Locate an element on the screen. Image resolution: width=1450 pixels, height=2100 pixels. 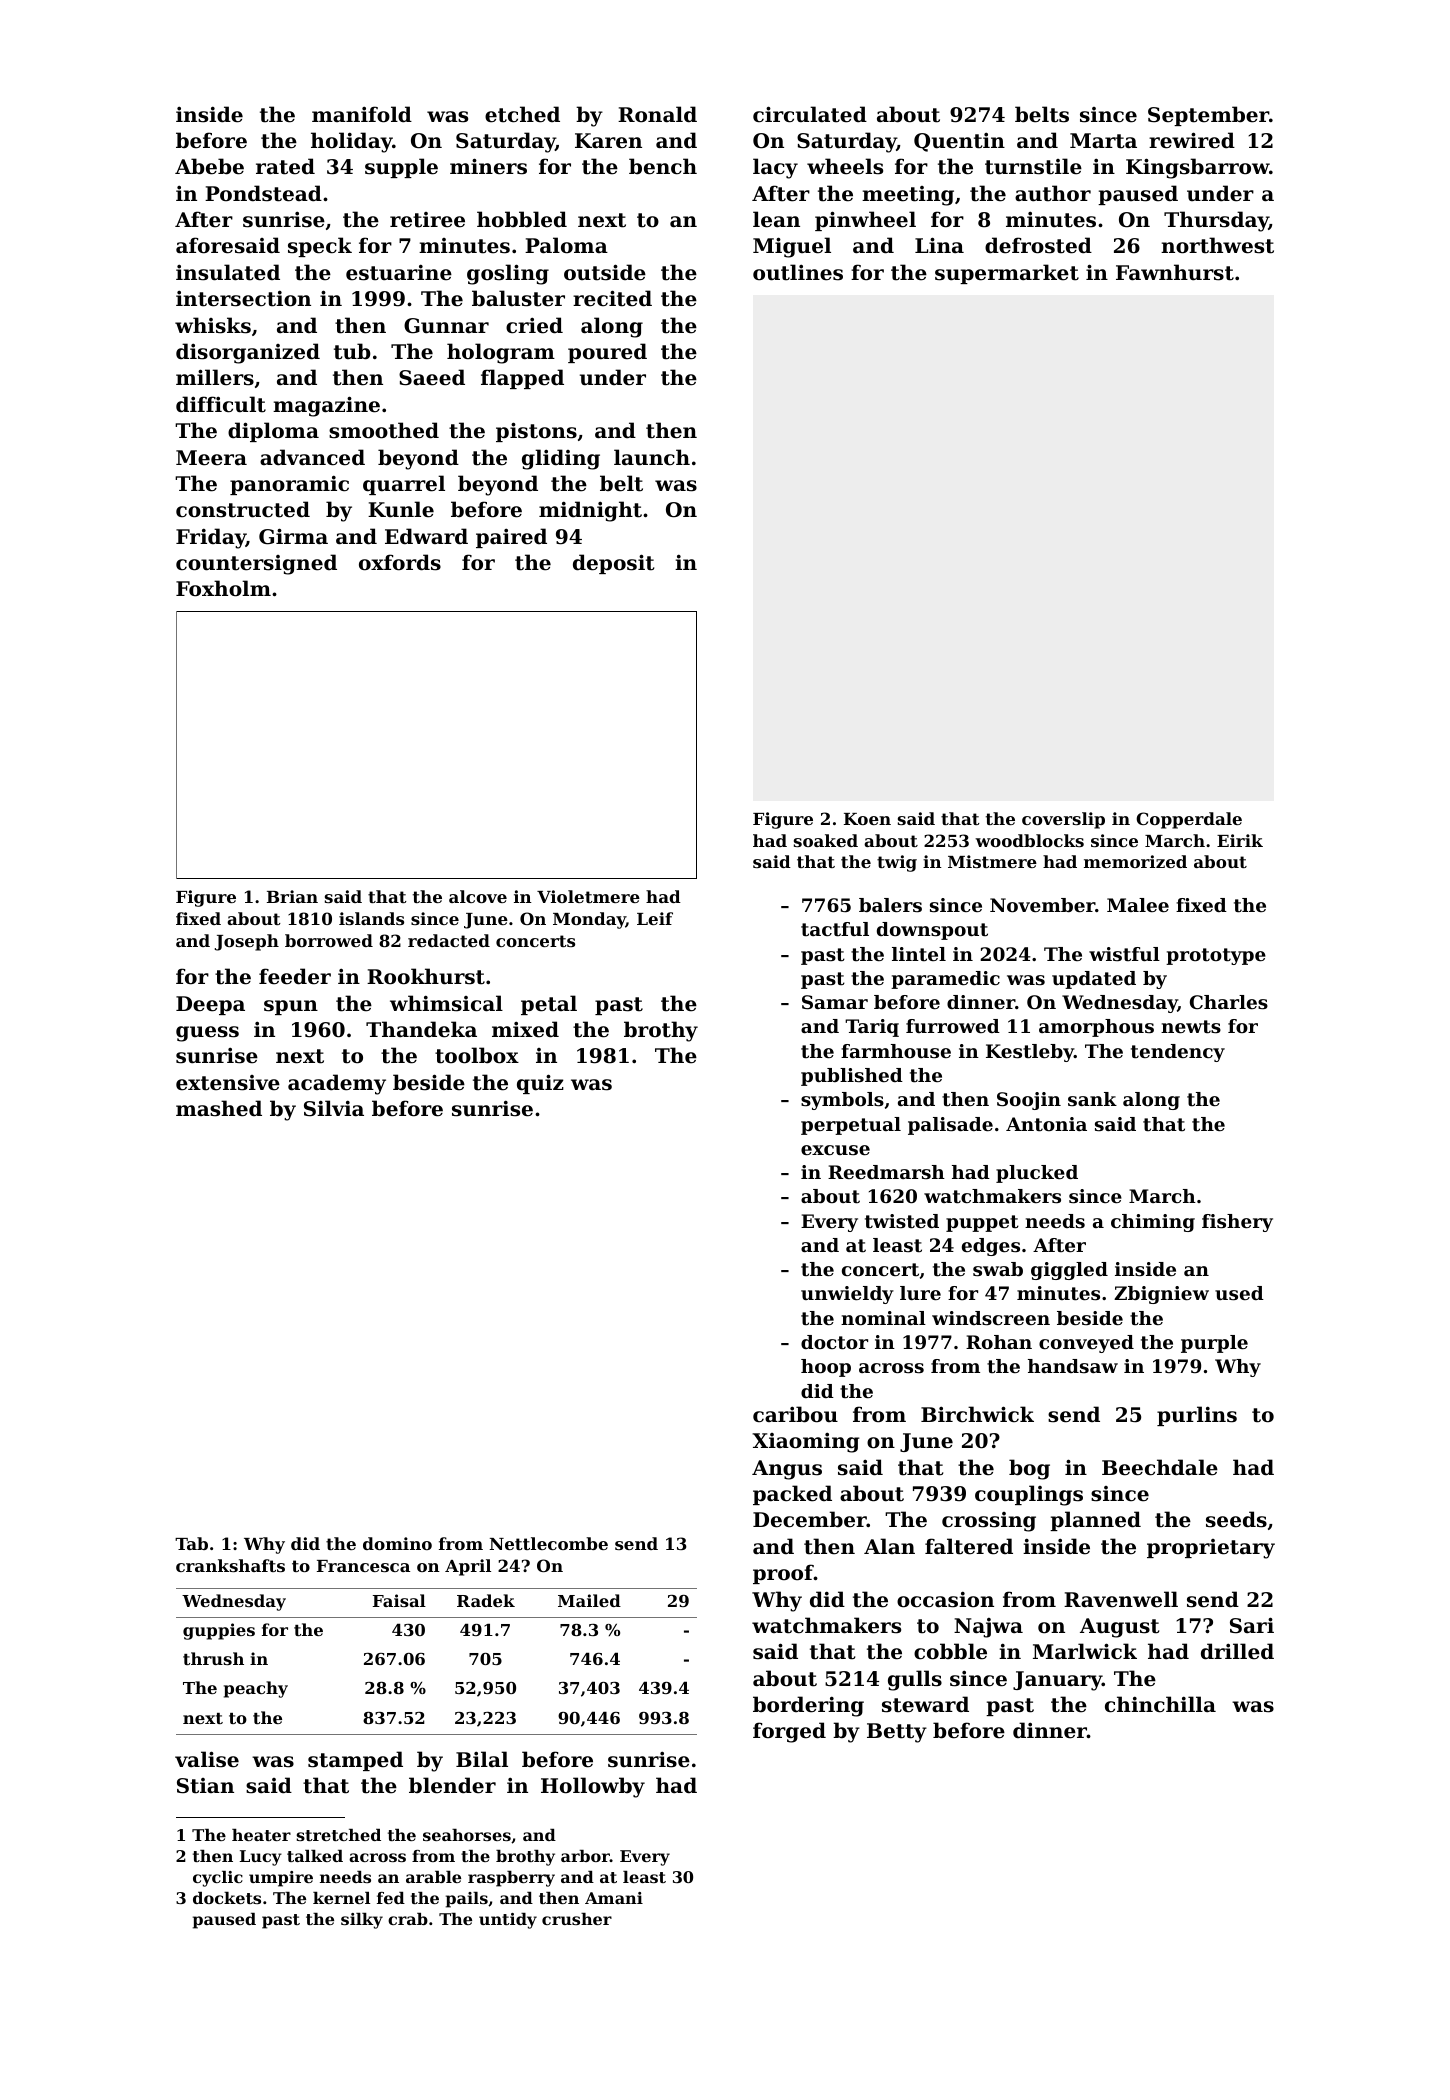
Leif is located at coordinates (655, 918).
